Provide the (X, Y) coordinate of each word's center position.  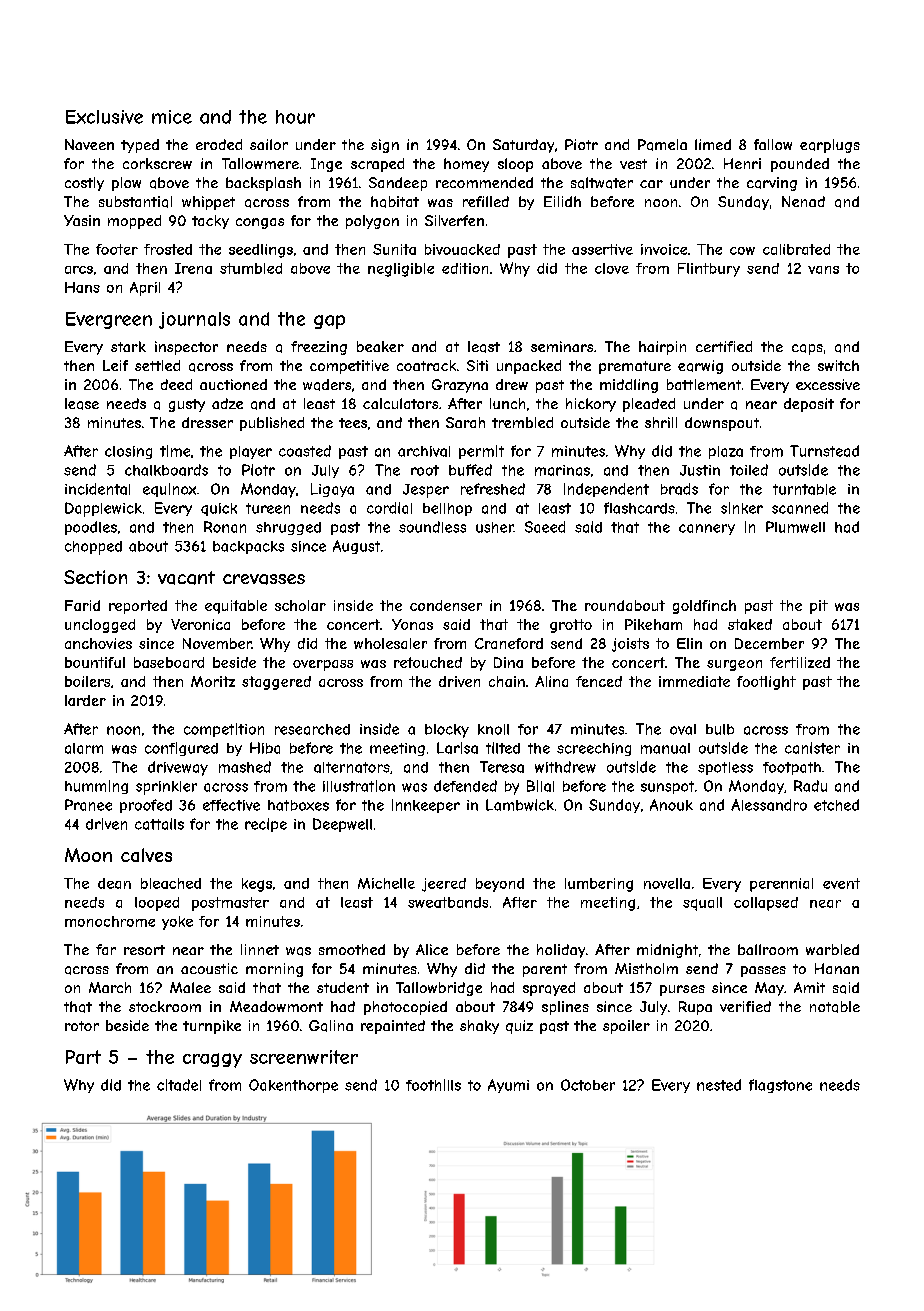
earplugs (830, 146)
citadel (179, 1085)
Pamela (662, 145)
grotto (571, 626)
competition (224, 730)
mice (172, 117)
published (272, 424)
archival (424, 451)
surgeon (734, 665)
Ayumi (508, 1086)
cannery (707, 529)
